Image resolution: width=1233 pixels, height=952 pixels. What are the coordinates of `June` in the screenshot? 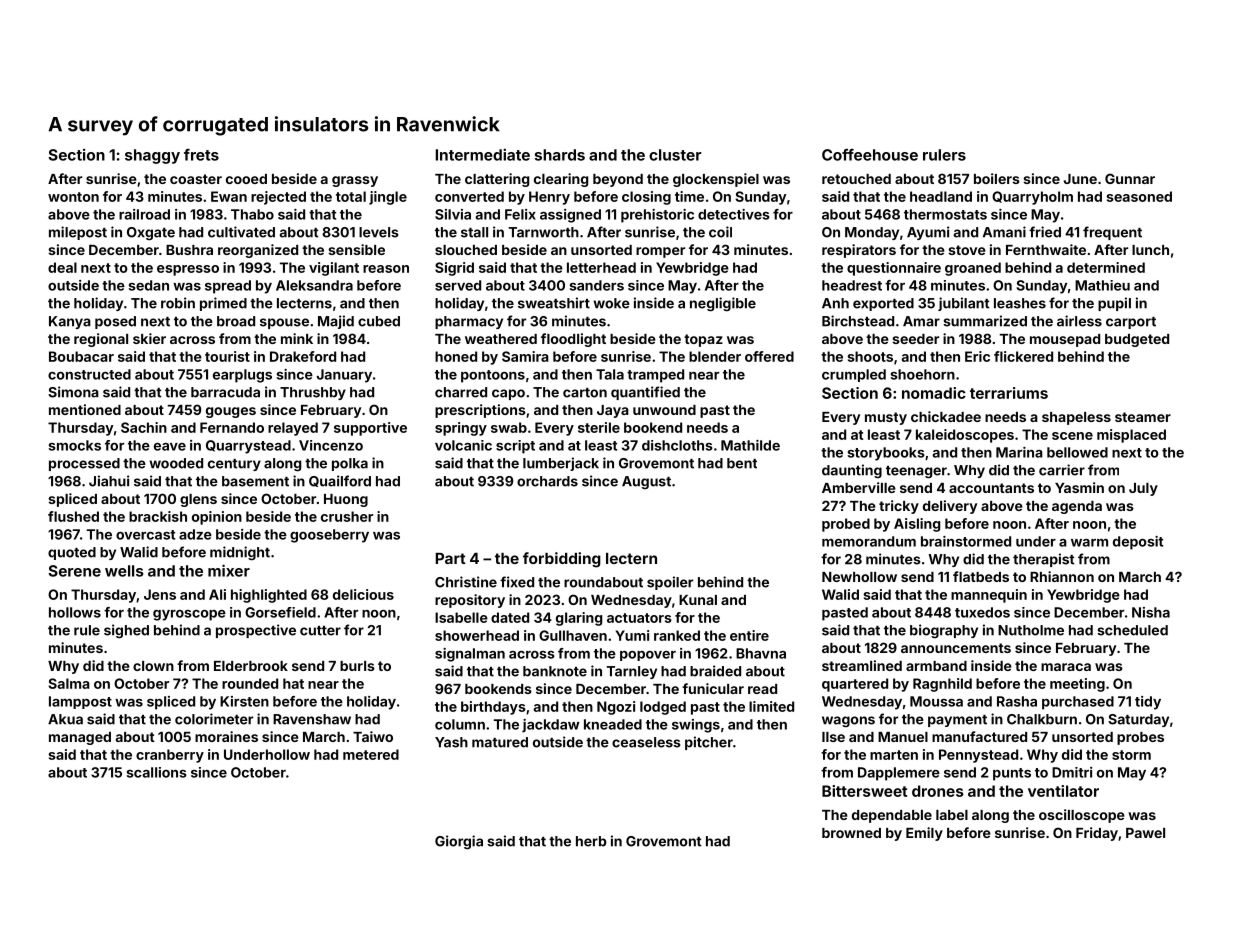 It's located at (1080, 179).
